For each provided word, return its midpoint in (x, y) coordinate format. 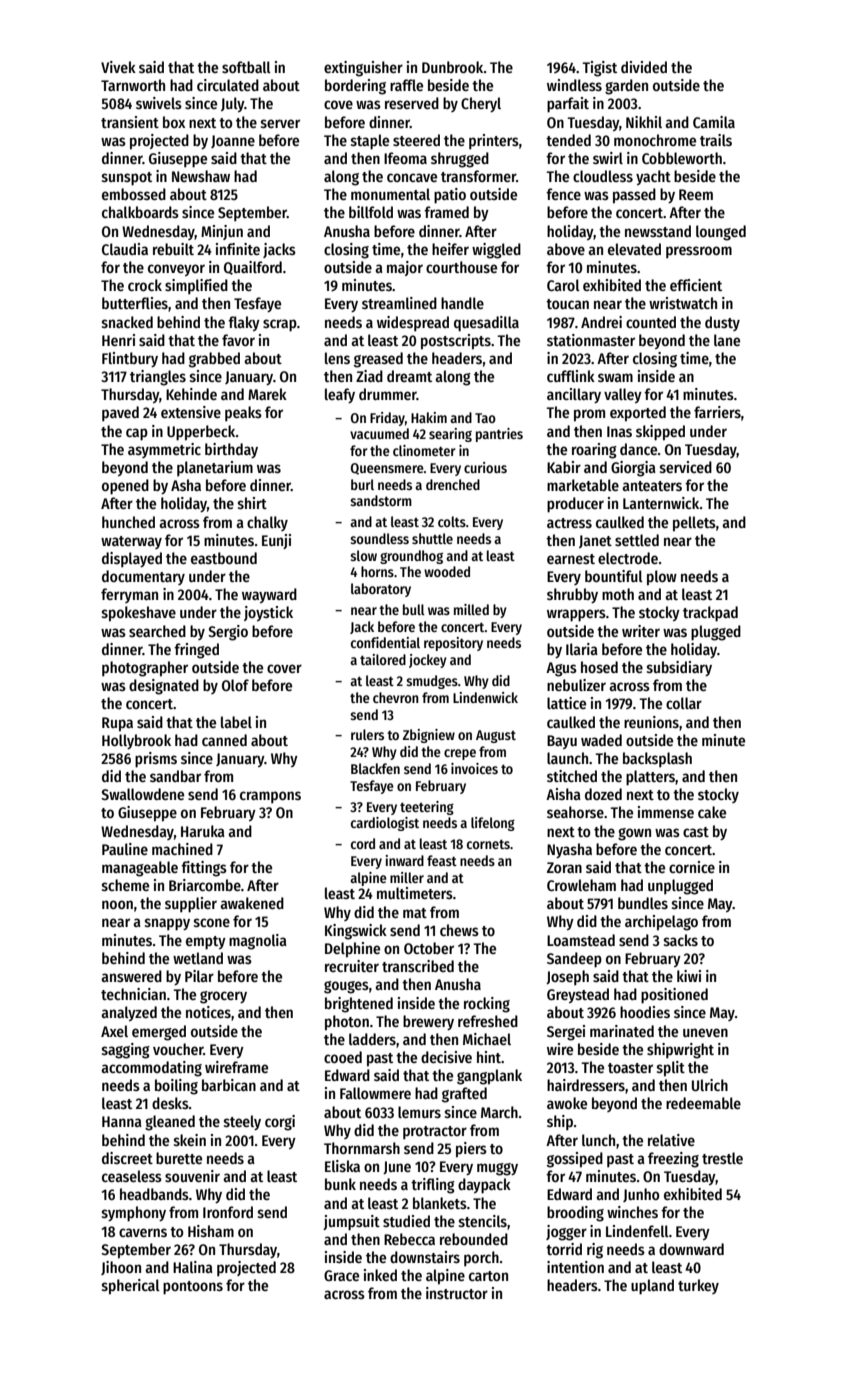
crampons (270, 797)
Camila (714, 122)
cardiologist (385, 824)
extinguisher (363, 69)
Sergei (566, 1033)
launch (567, 758)
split (671, 1069)
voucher (178, 1049)
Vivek (118, 67)
